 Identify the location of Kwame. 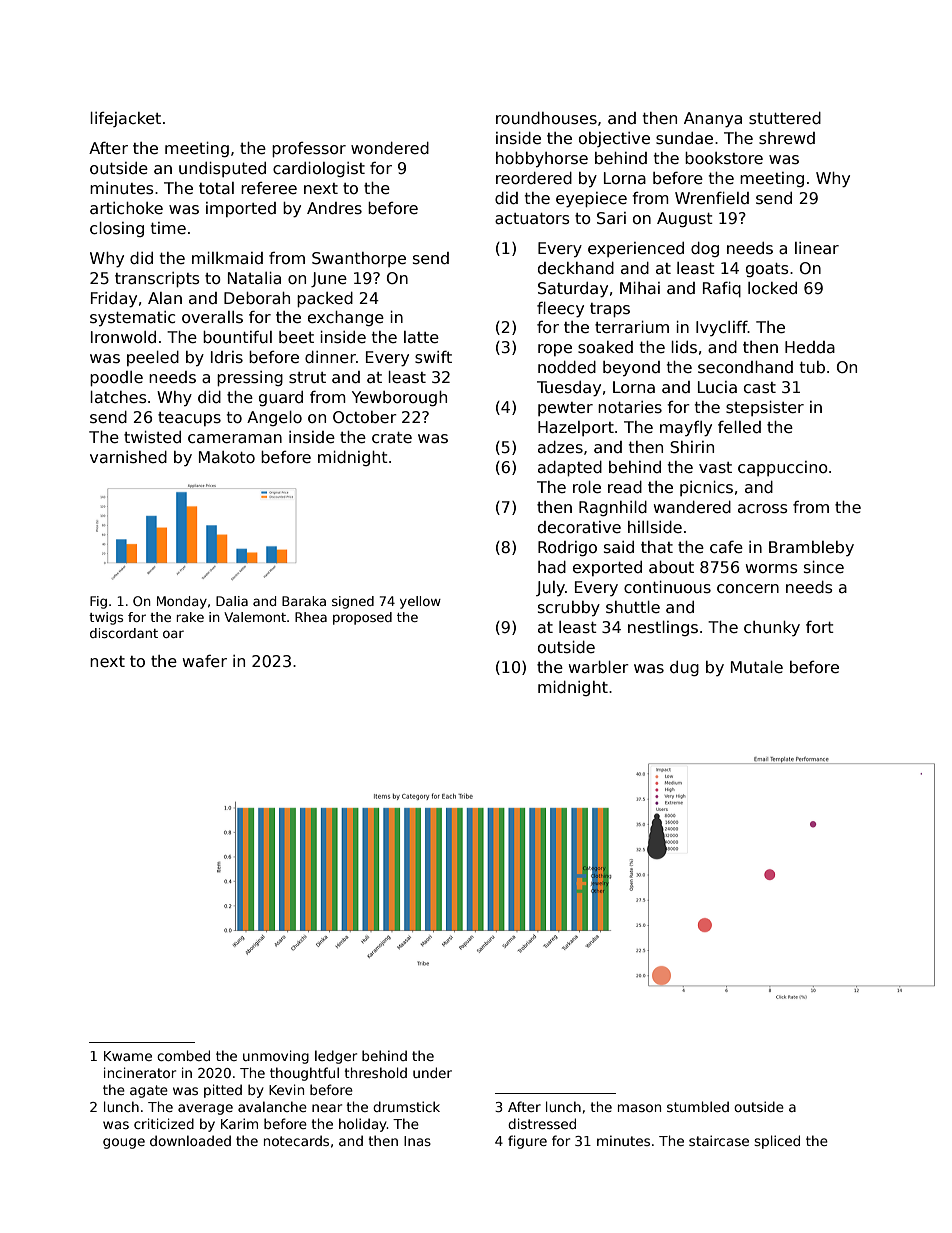
(128, 1056).
